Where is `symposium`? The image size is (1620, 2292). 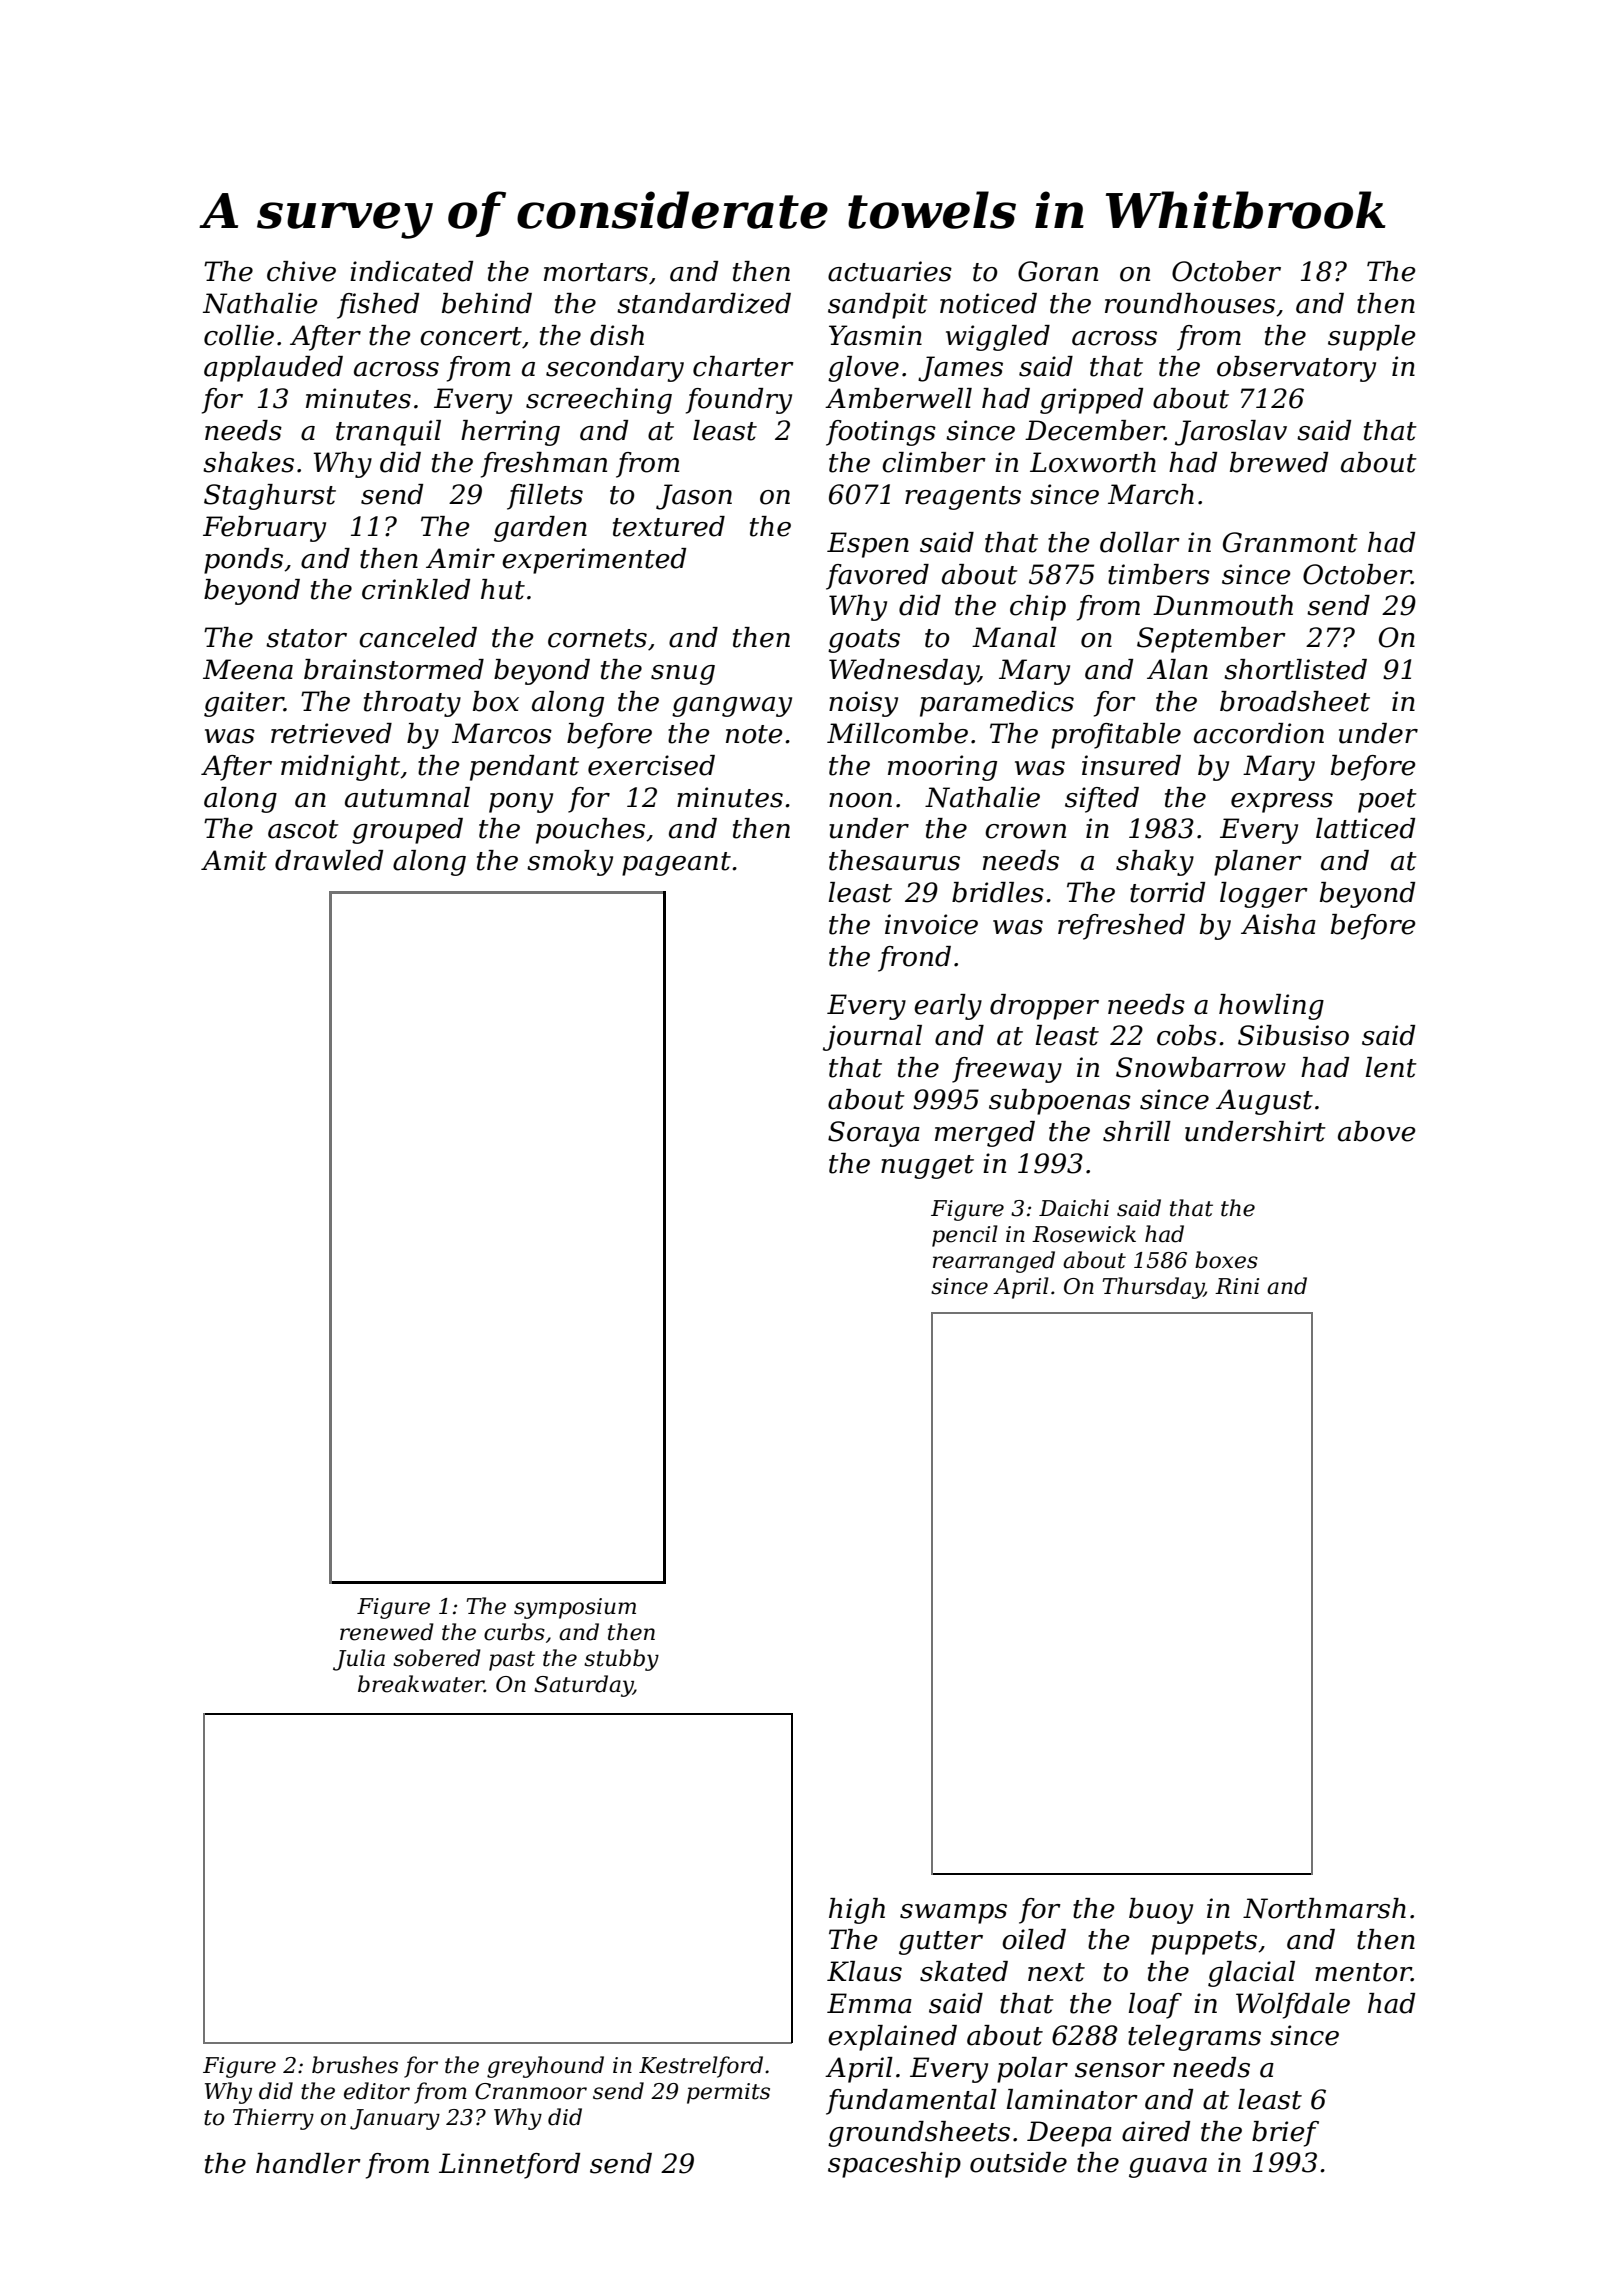
symposium is located at coordinates (575, 1608).
